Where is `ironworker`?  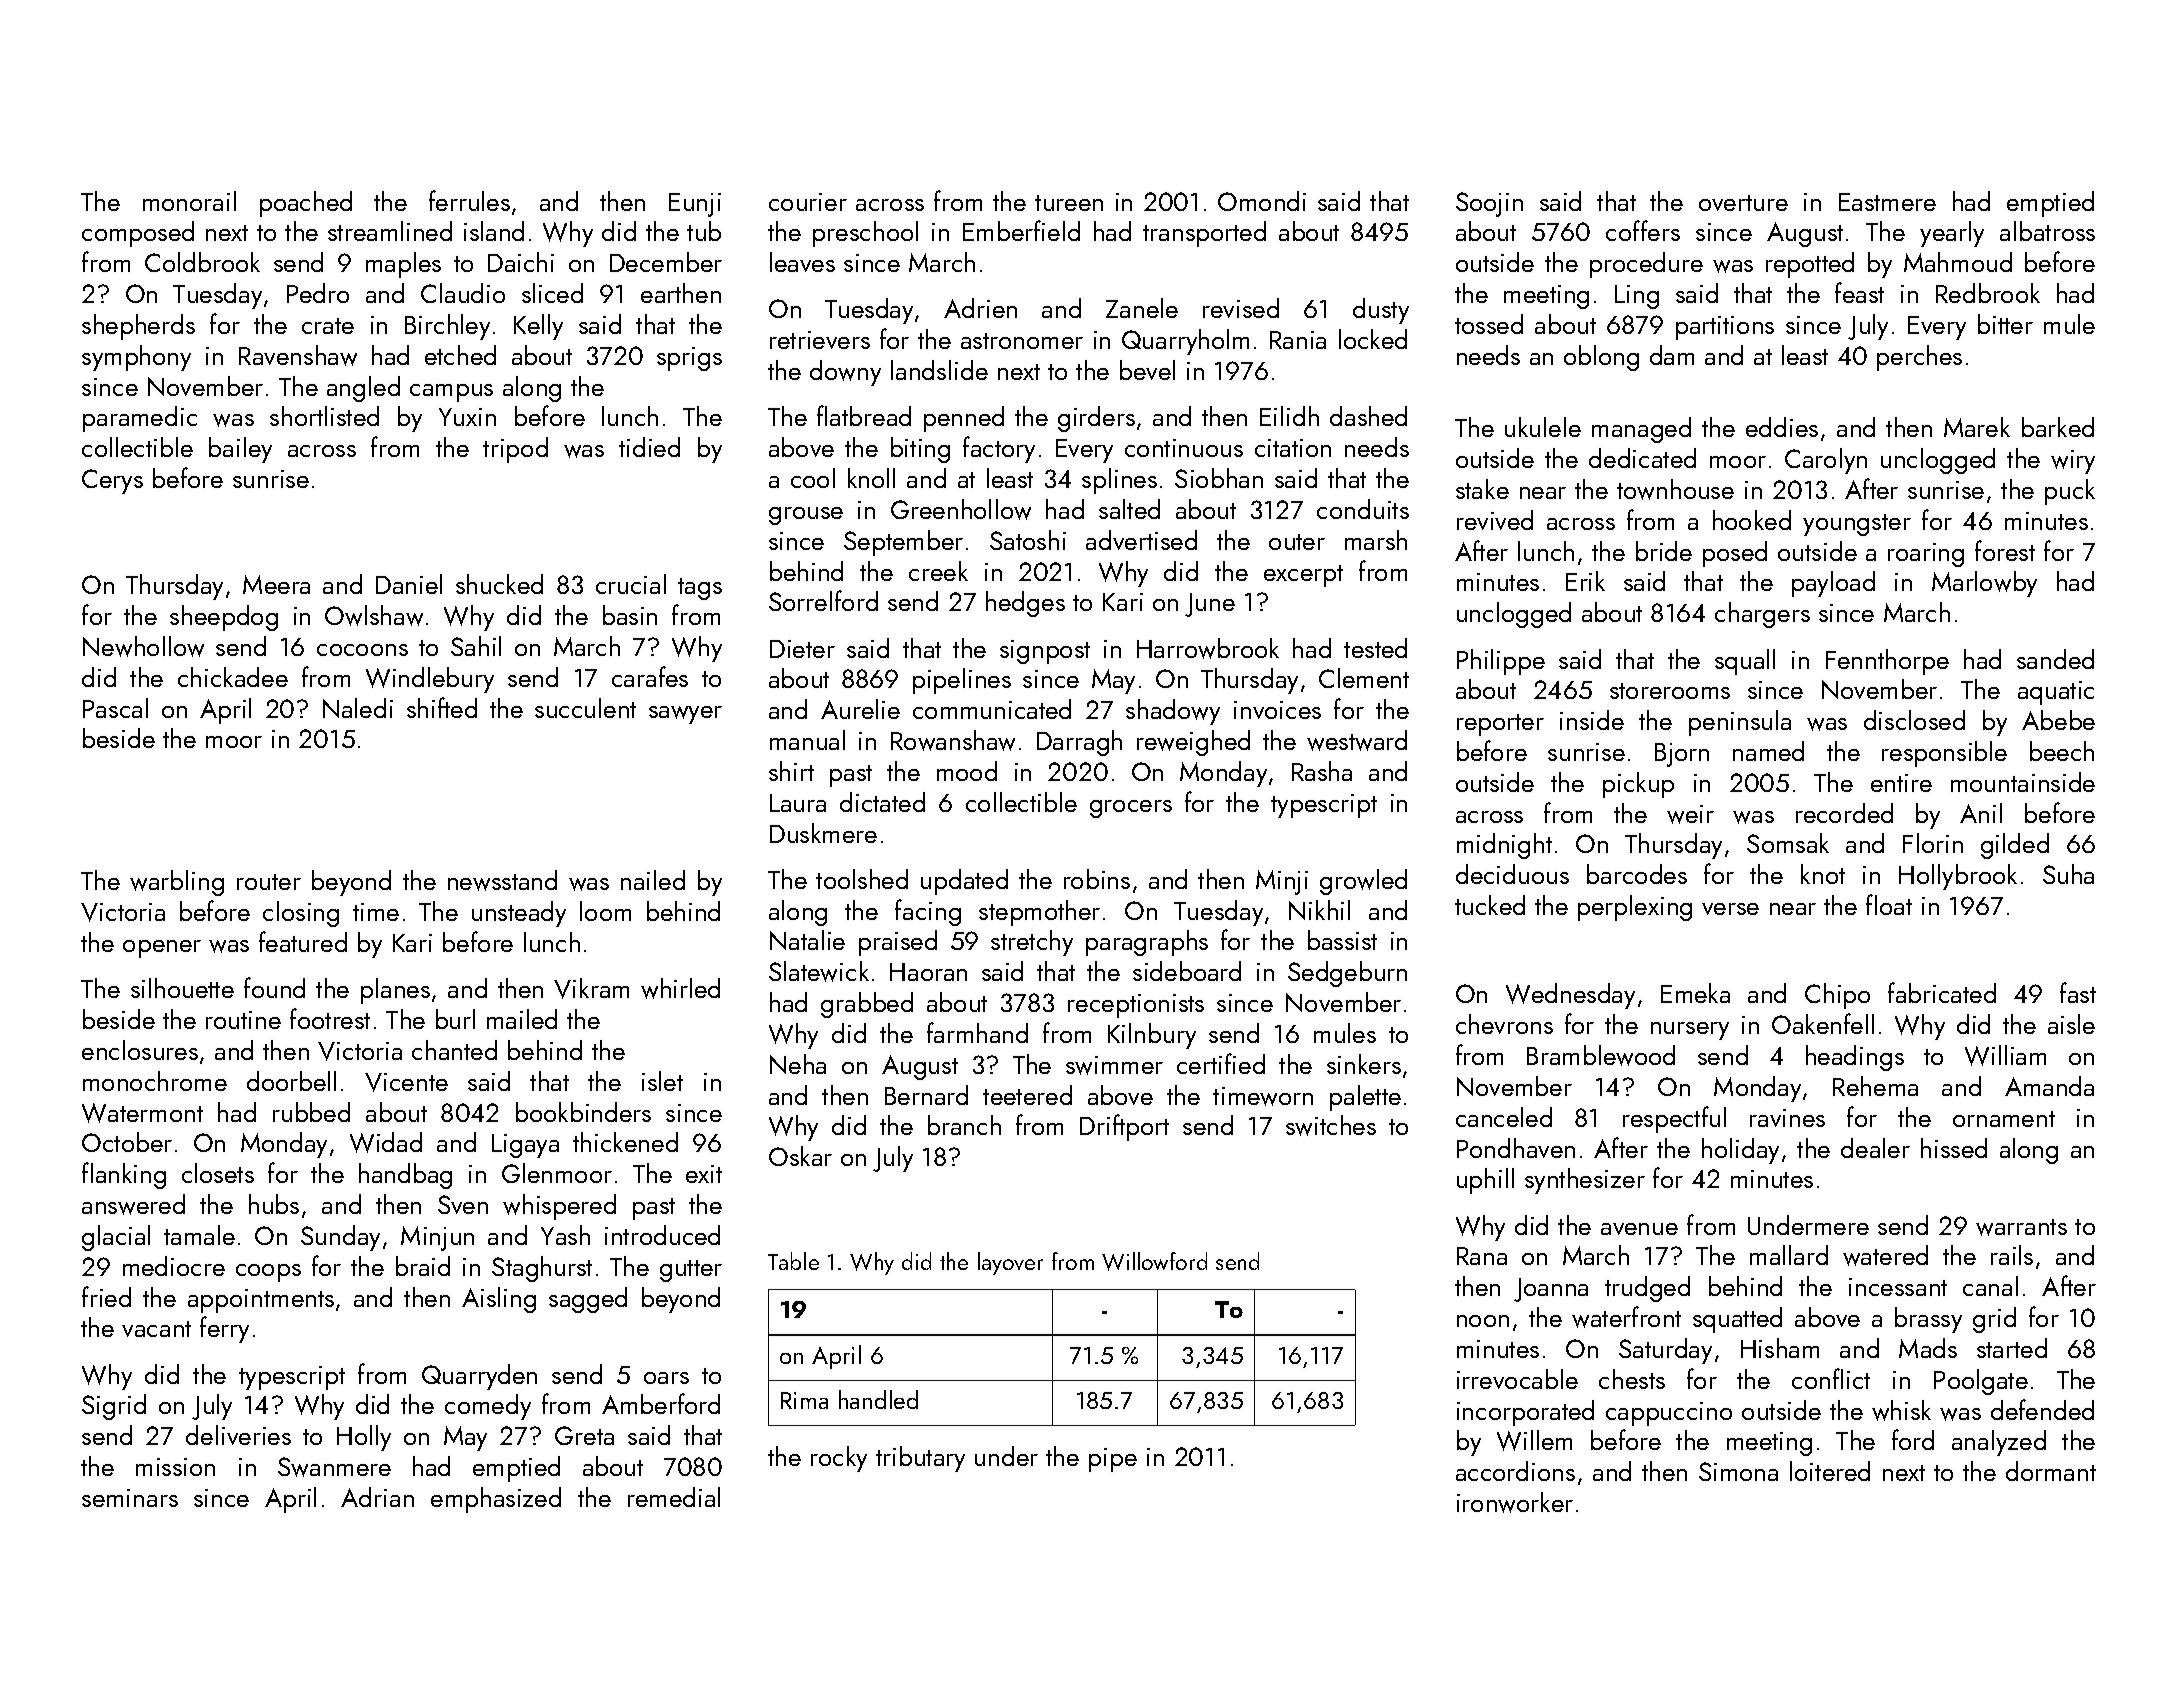
ironworker is located at coordinates (1515, 1502).
